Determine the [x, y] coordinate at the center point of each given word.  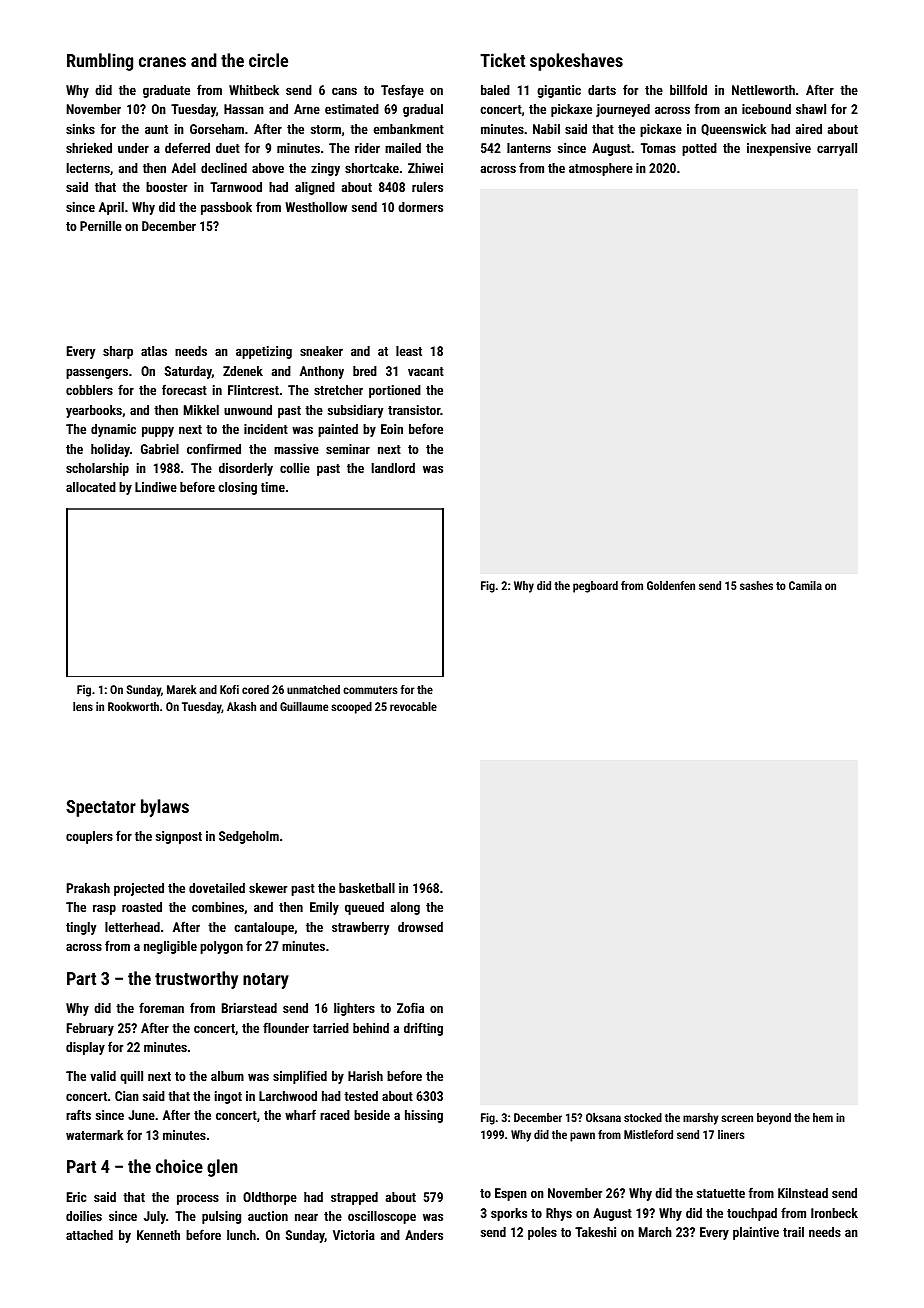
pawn [582, 1137]
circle [268, 60]
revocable [413, 706]
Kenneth [158, 1235]
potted [699, 149]
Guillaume [304, 706]
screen [737, 1118]
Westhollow [316, 207]
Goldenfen [671, 585]
